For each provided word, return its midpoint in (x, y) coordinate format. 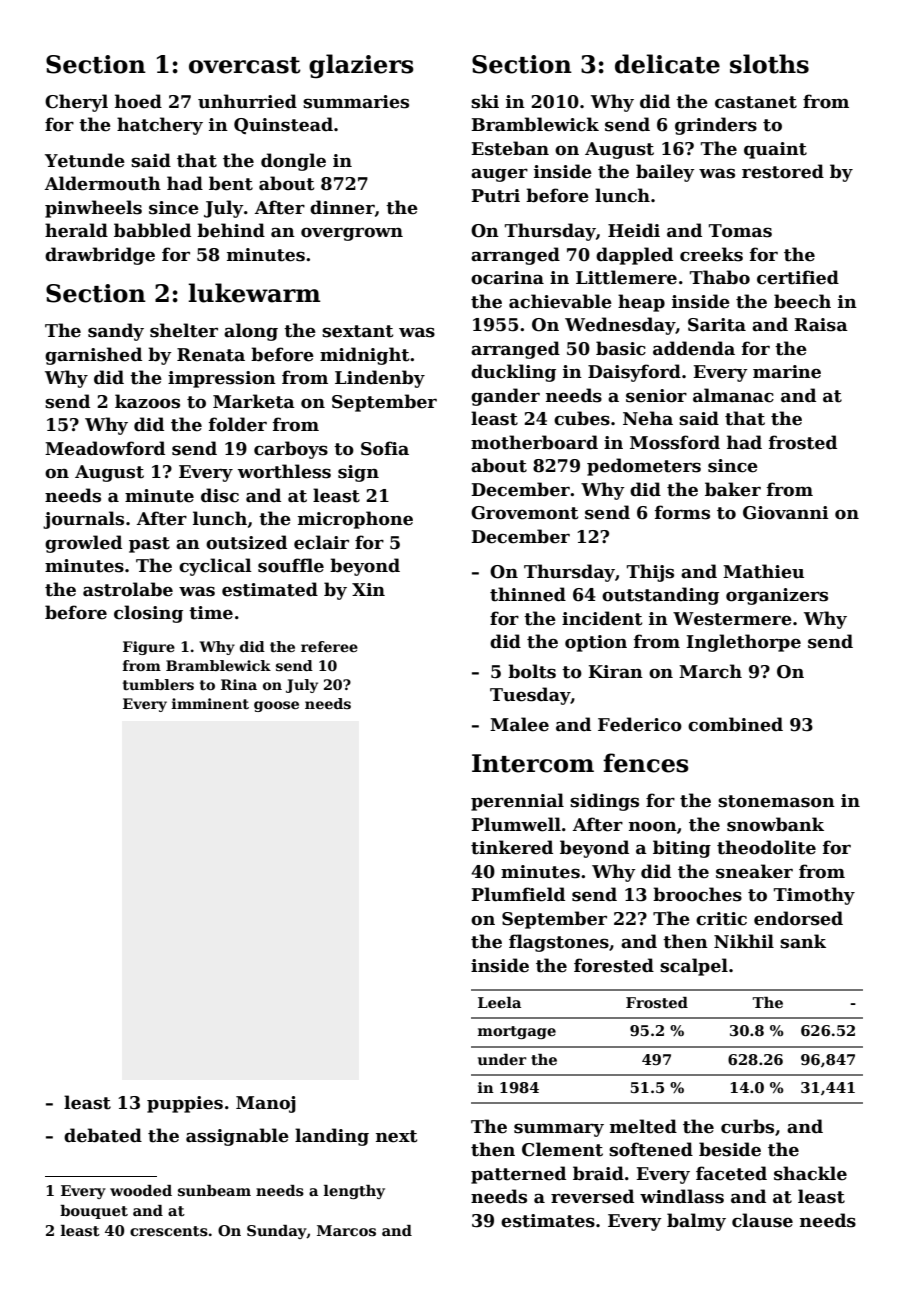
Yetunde (85, 160)
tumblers (158, 684)
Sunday (277, 1232)
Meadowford (105, 448)
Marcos (346, 1230)
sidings (604, 802)
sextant (357, 331)
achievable (560, 301)
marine (787, 372)
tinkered (512, 847)
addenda (694, 348)
